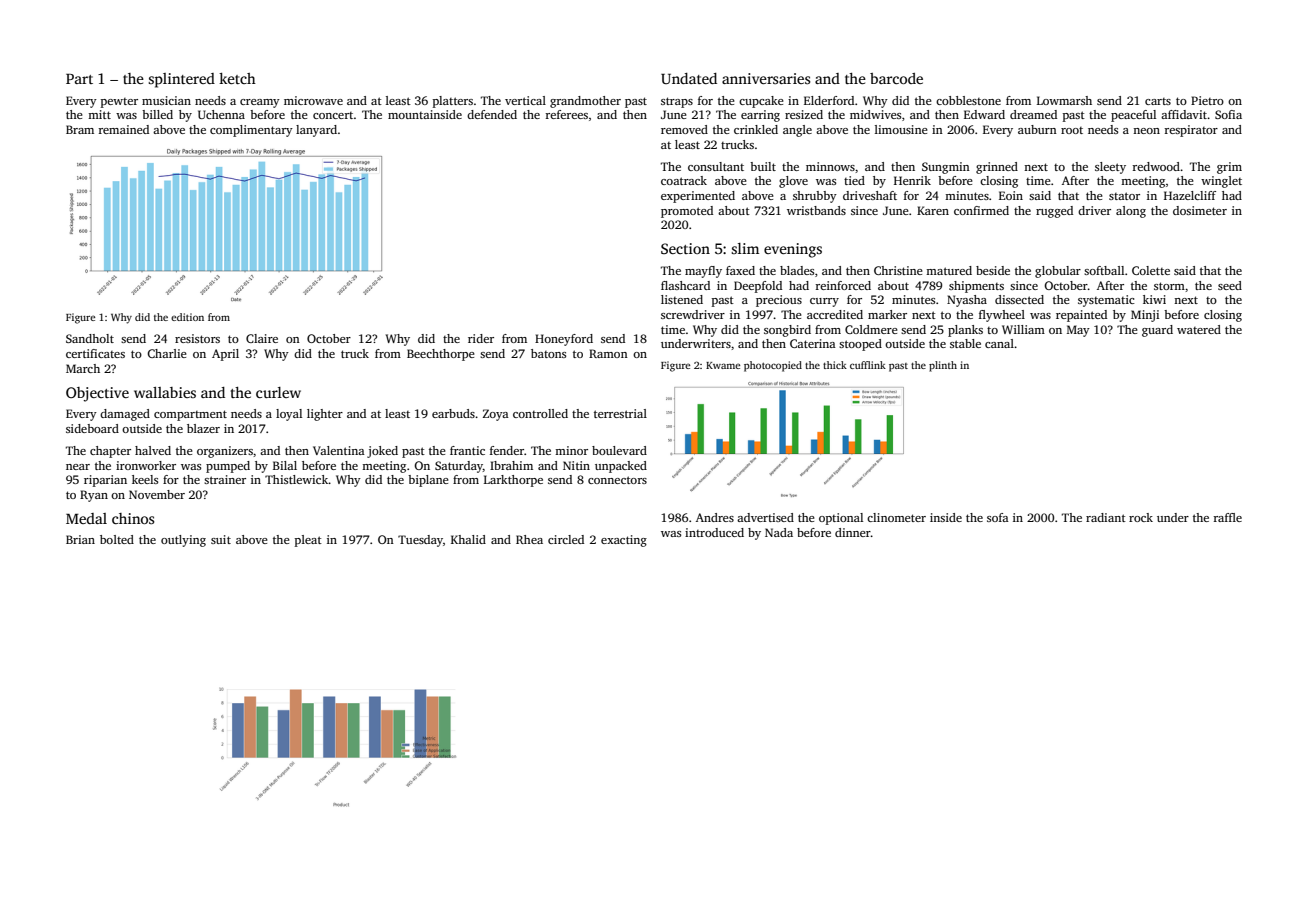 The width and height of the image is (1308, 924). What do you see at coordinates (1110, 168) in the image?
I see `sleety` at bounding box center [1110, 168].
